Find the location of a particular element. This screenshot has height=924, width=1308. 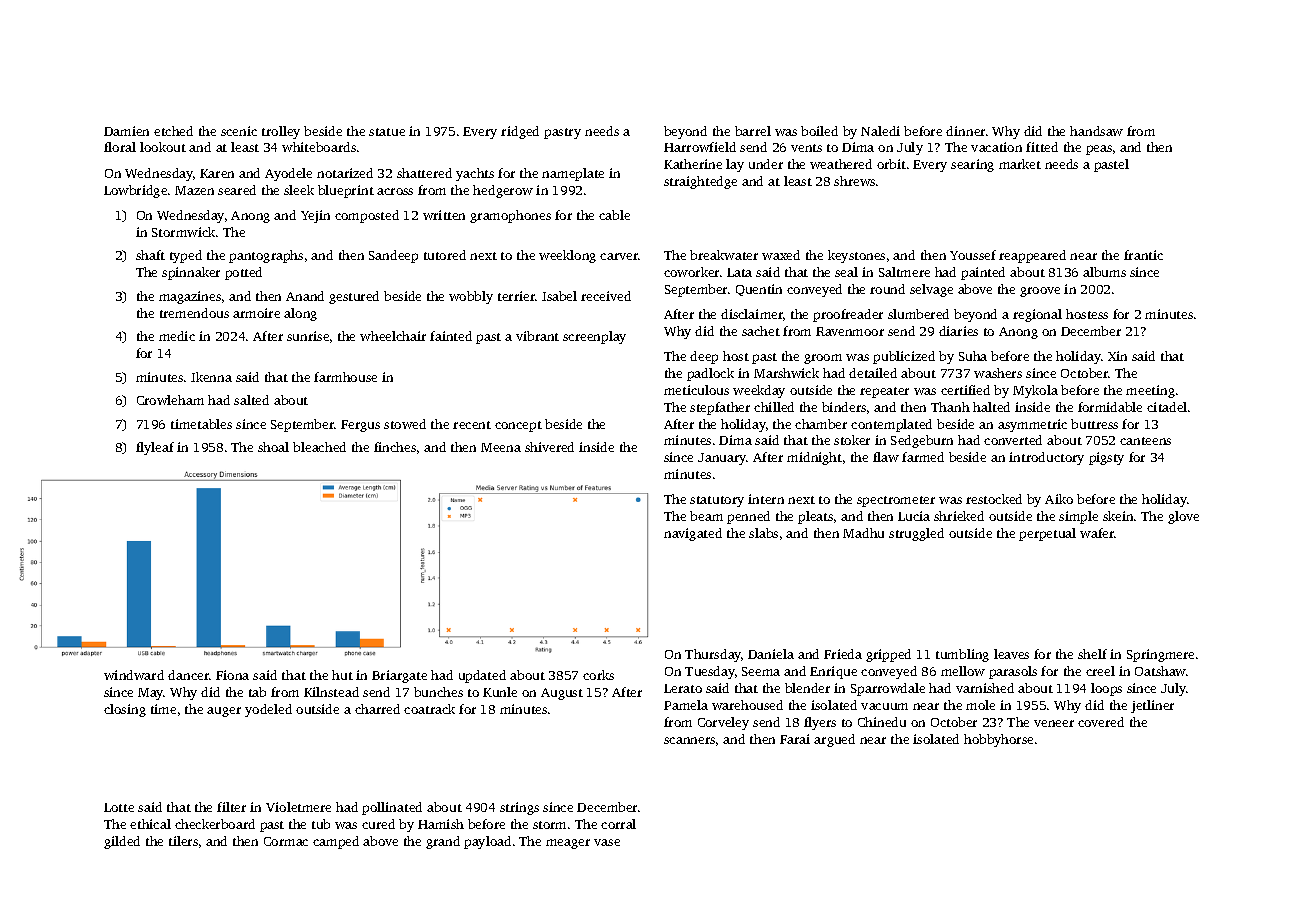

tremendous is located at coordinates (194, 313).
